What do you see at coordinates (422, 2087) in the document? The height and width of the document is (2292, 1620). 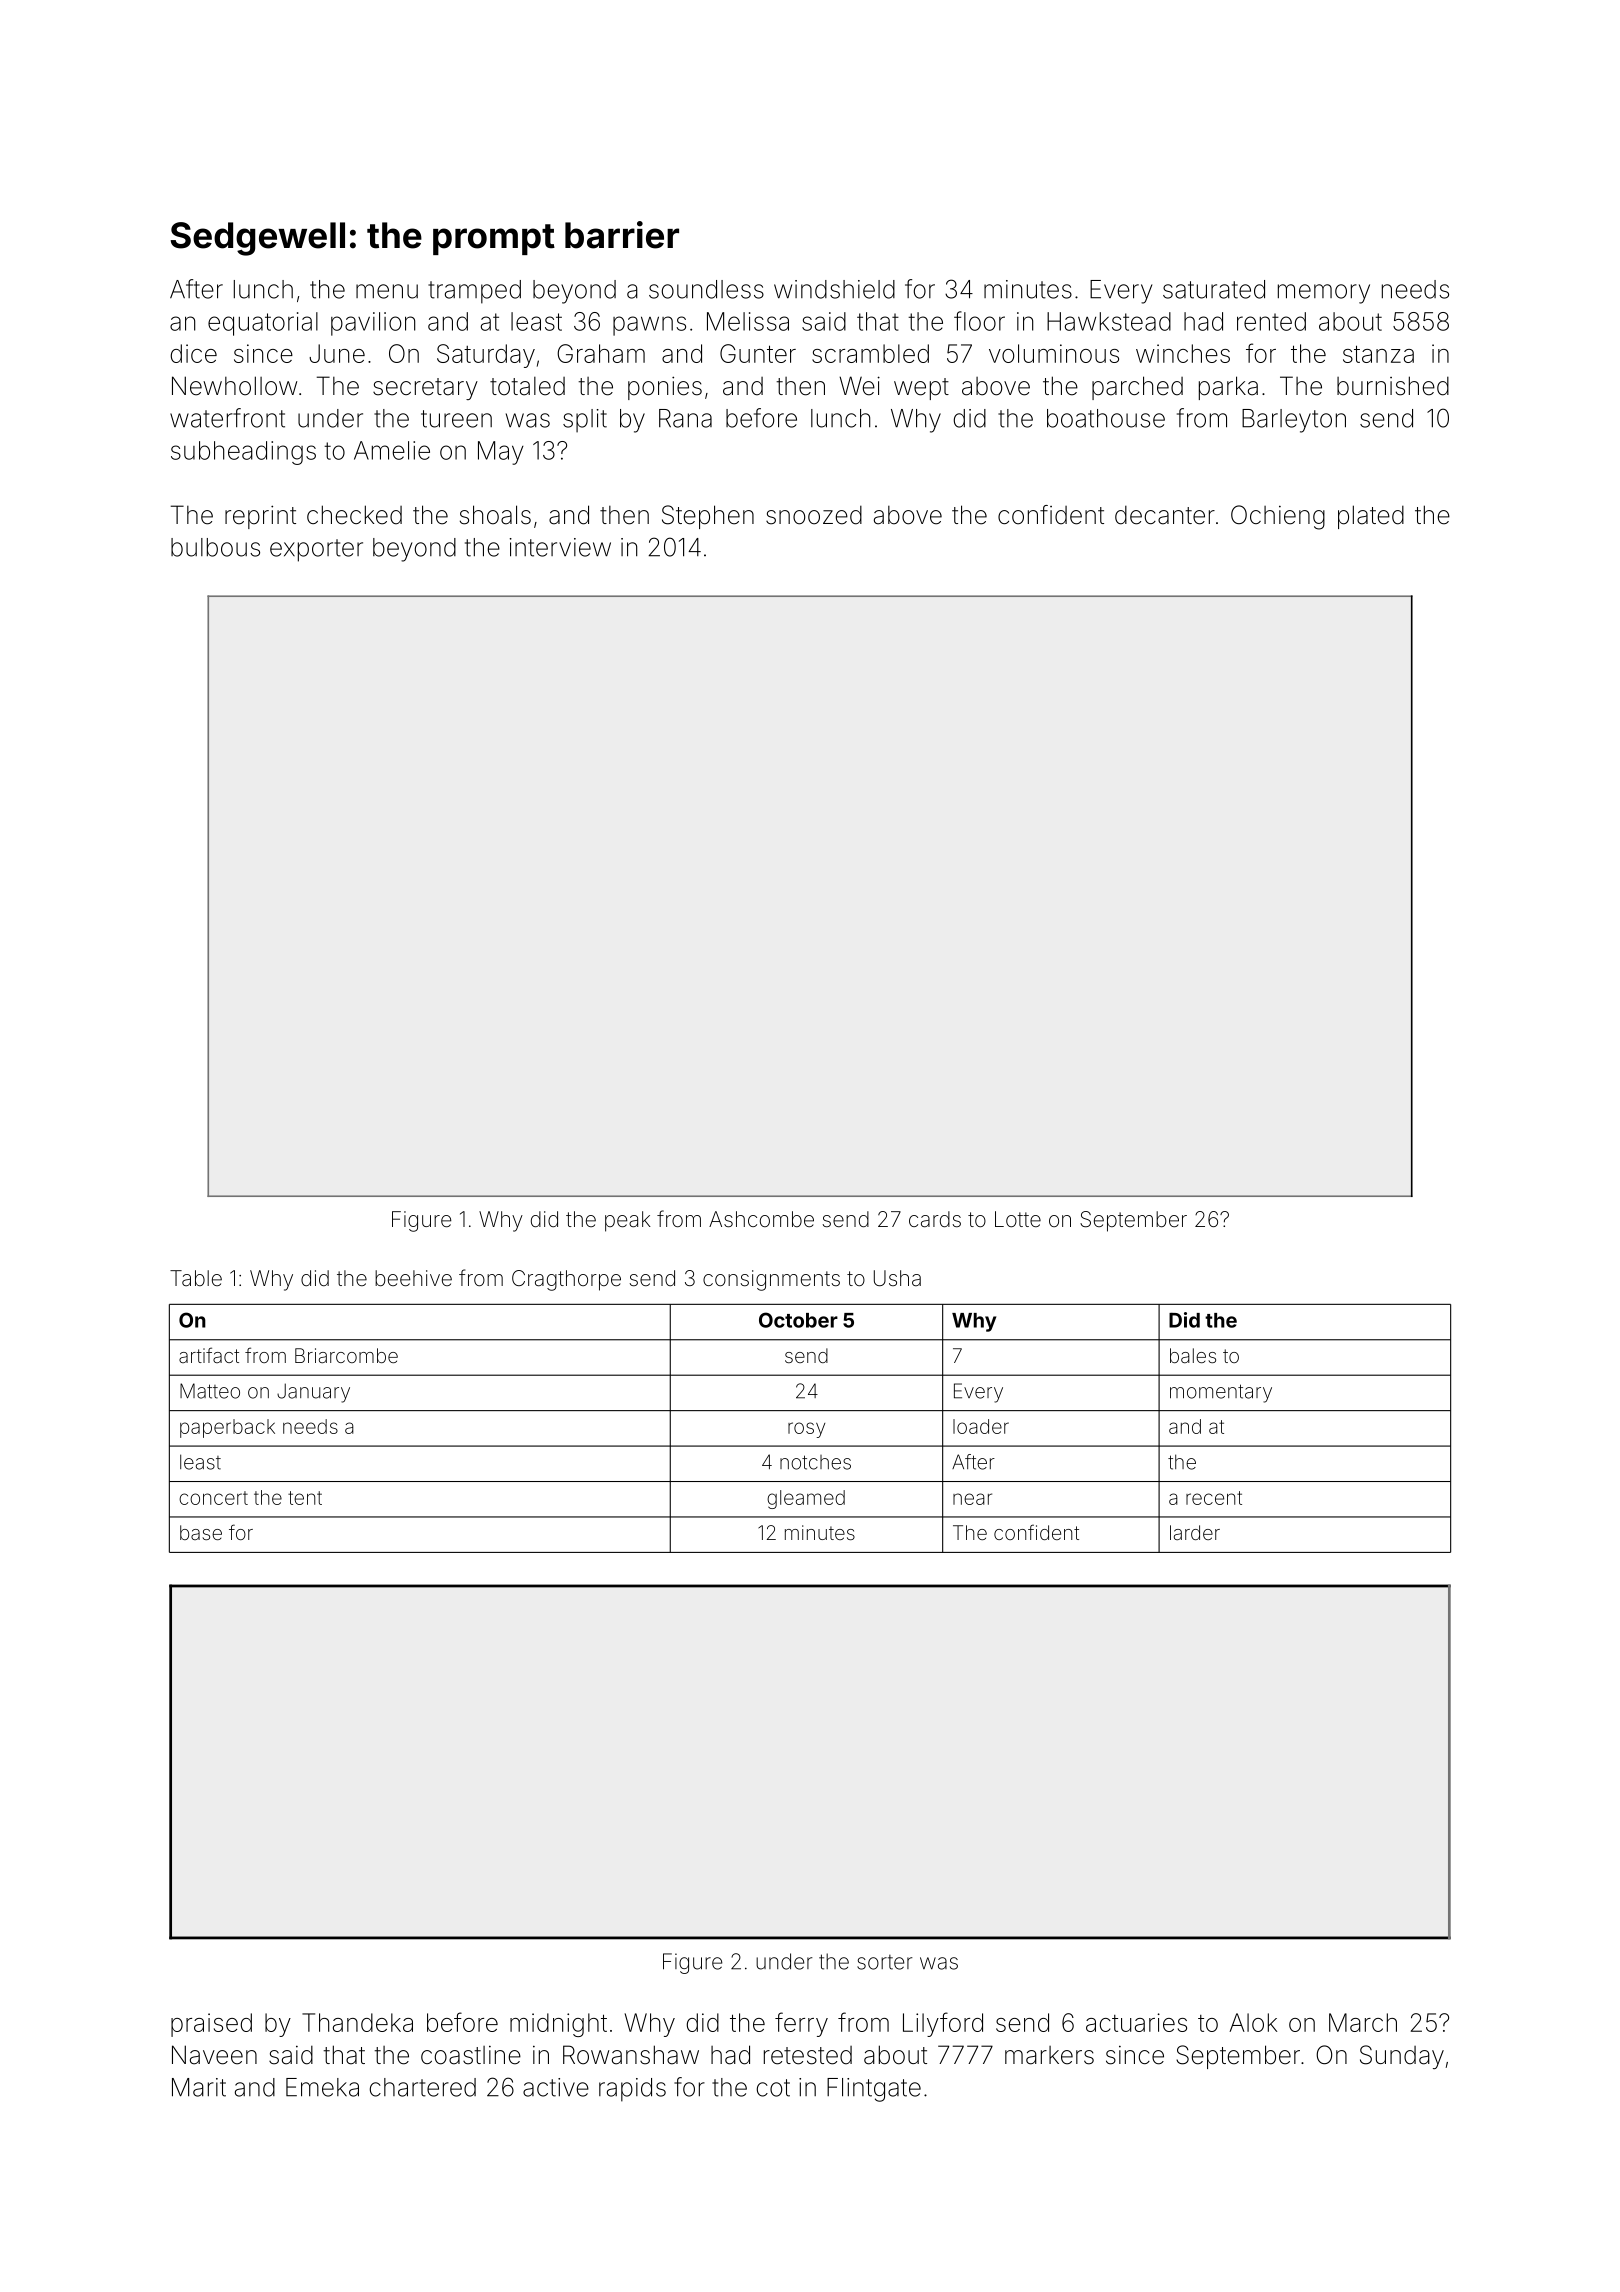 I see `chartered` at bounding box center [422, 2087].
